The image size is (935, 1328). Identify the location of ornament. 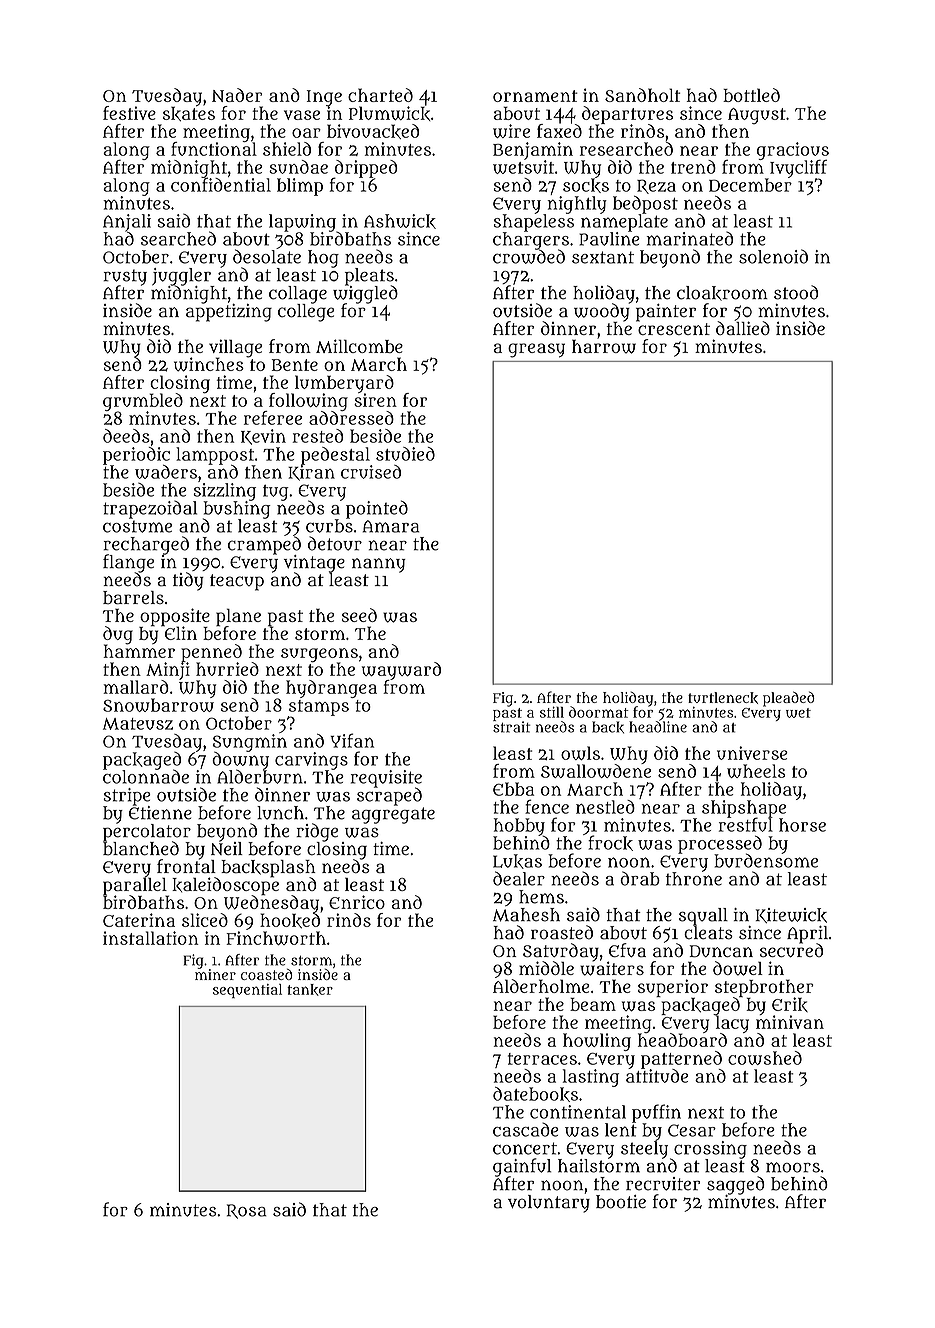
(535, 96).
